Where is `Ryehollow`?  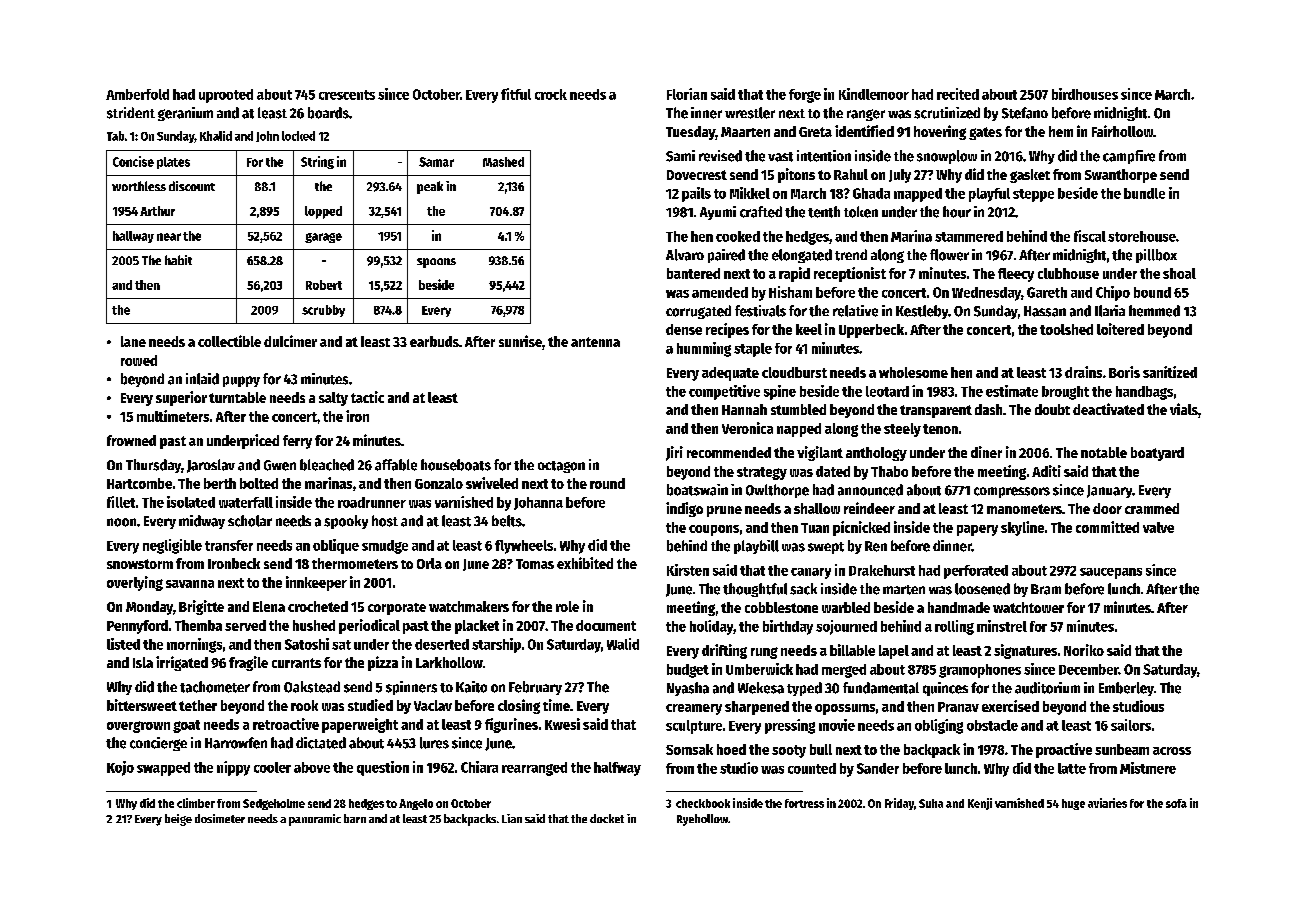
Ryehollow is located at coordinates (702, 820).
